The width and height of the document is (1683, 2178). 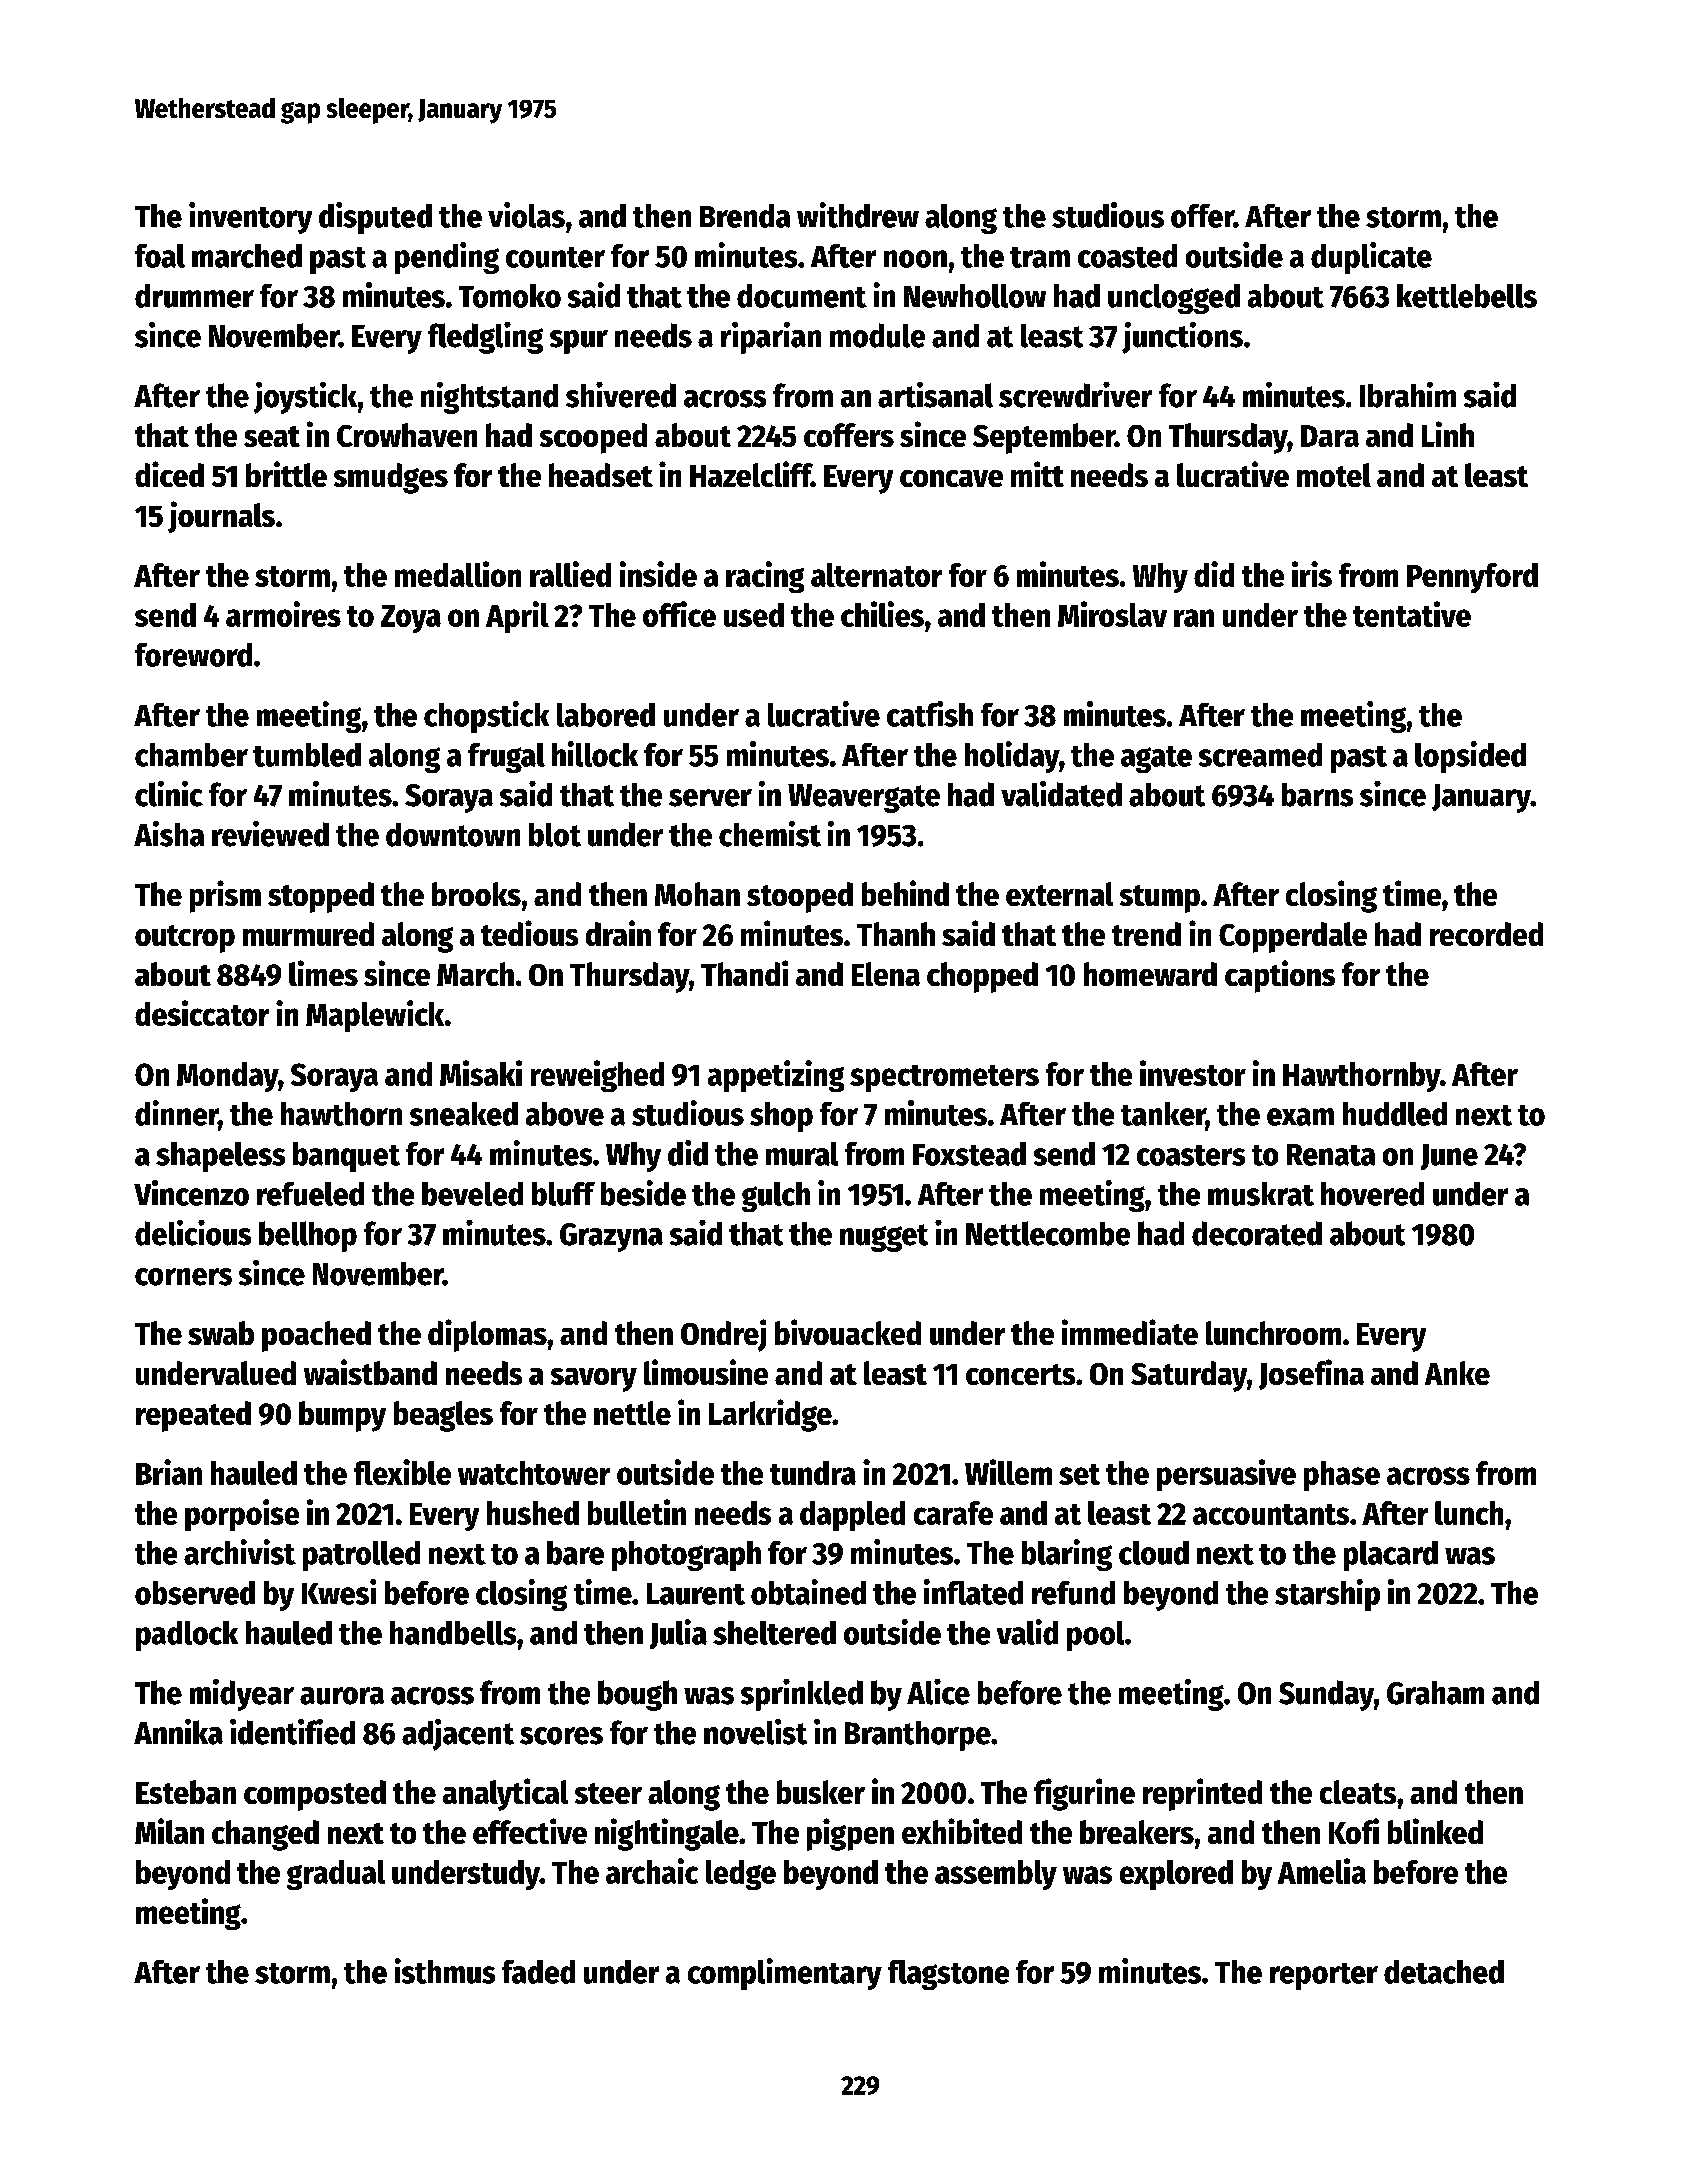 What do you see at coordinates (169, 474) in the document?
I see `diced` at bounding box center [169, 474].
